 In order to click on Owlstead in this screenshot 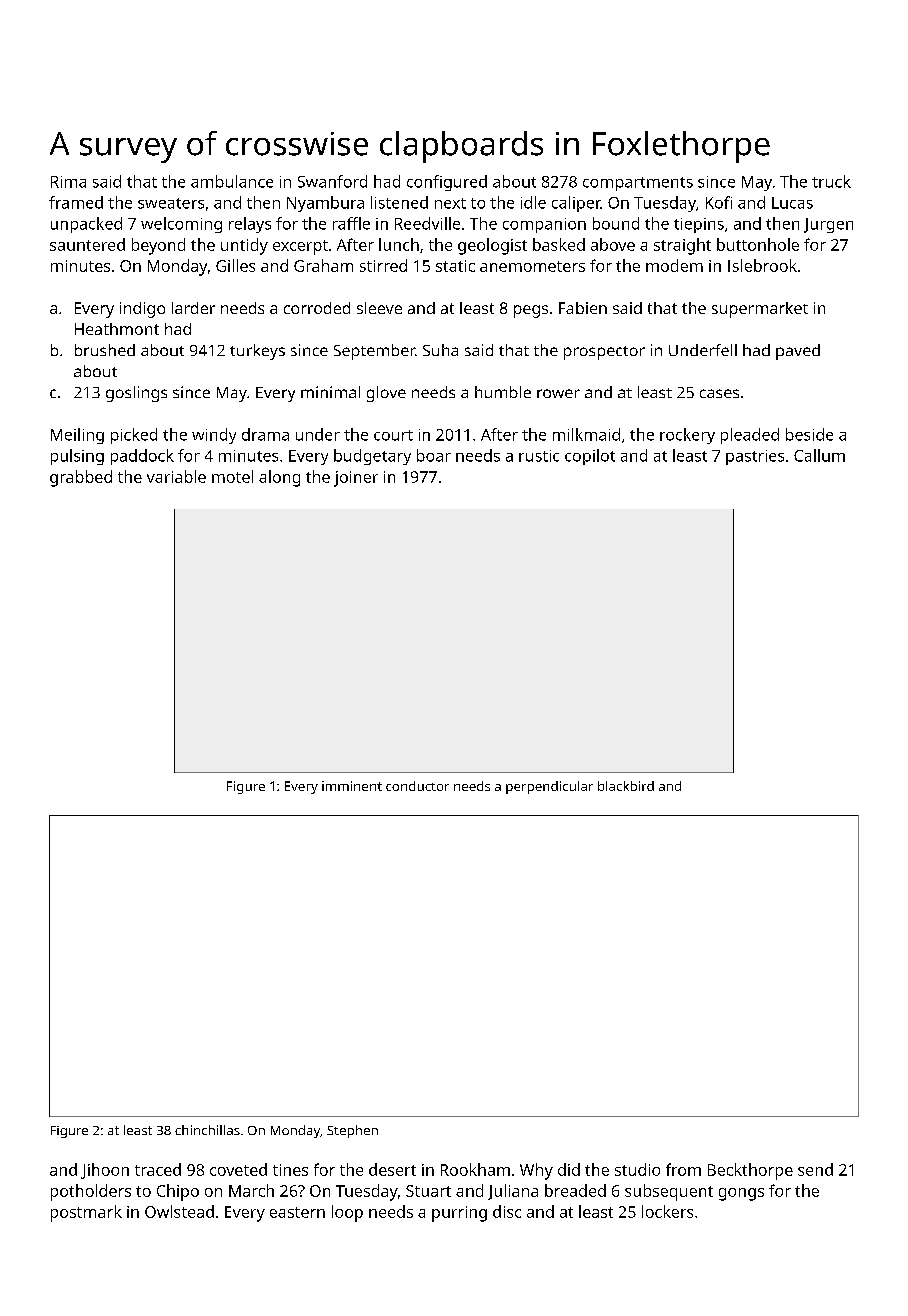, I will do `click(179, 1211)`.
